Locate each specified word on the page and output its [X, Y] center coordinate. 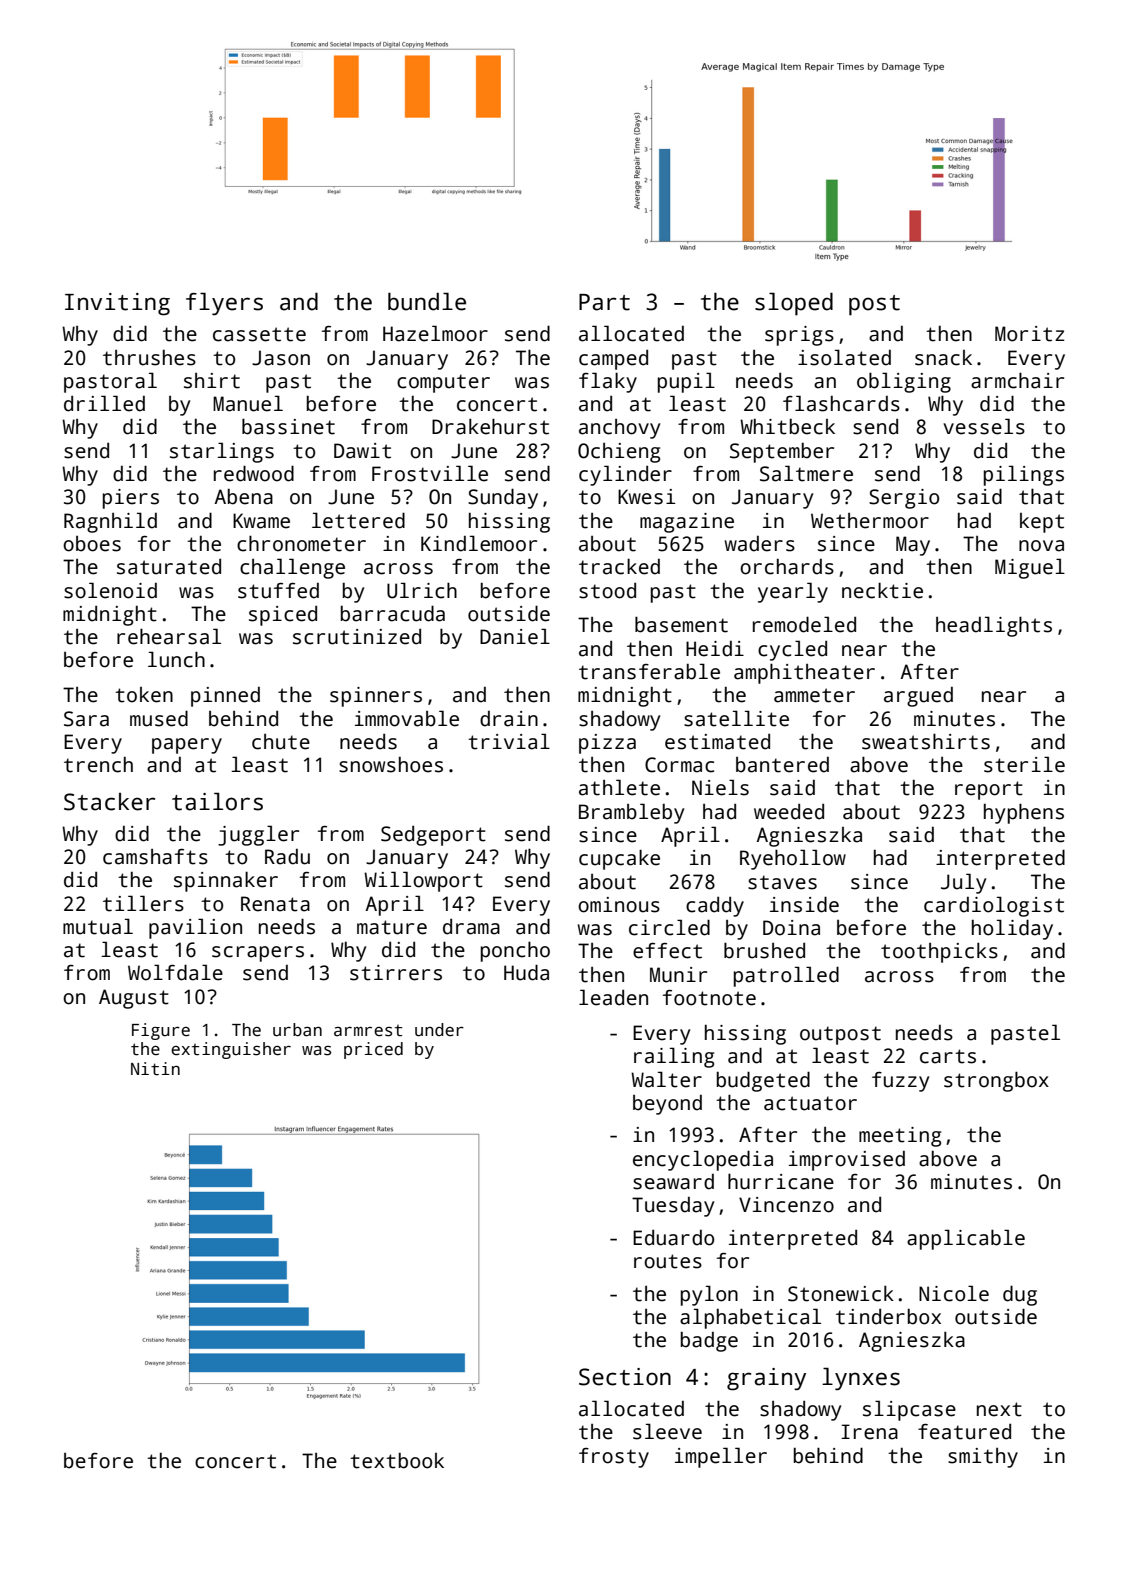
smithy [983, 1458]
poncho [515, 951]
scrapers [258, 954]
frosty [614, 1458]
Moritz [1030, 334]
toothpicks [939, 953]
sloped [794, 304]
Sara [86, 719]
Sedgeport [433, 836]
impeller [721, 1457]
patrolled [786, 976]
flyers [224, 304]
